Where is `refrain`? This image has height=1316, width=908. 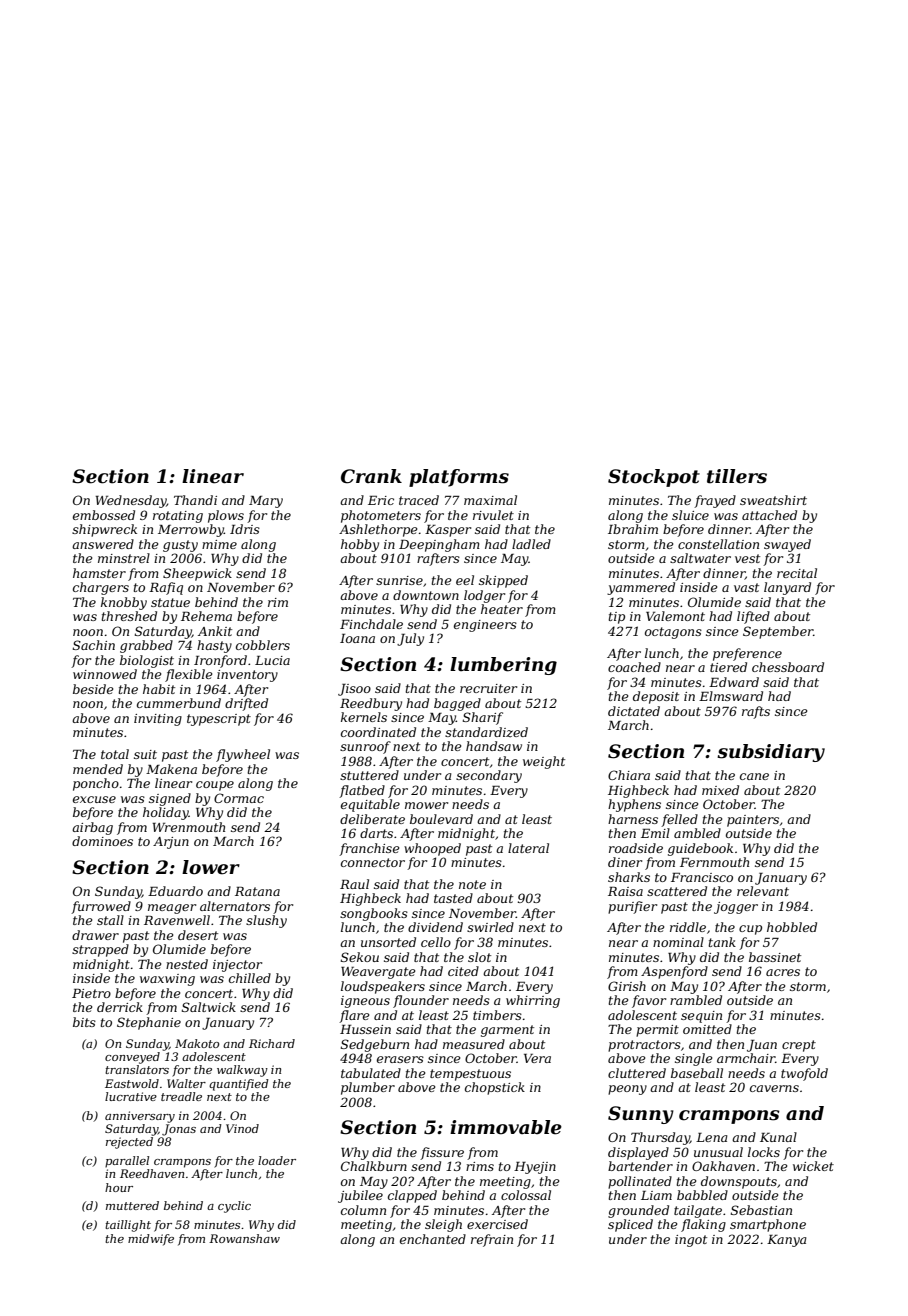
refrain is located at coordinates (492, 1240).
